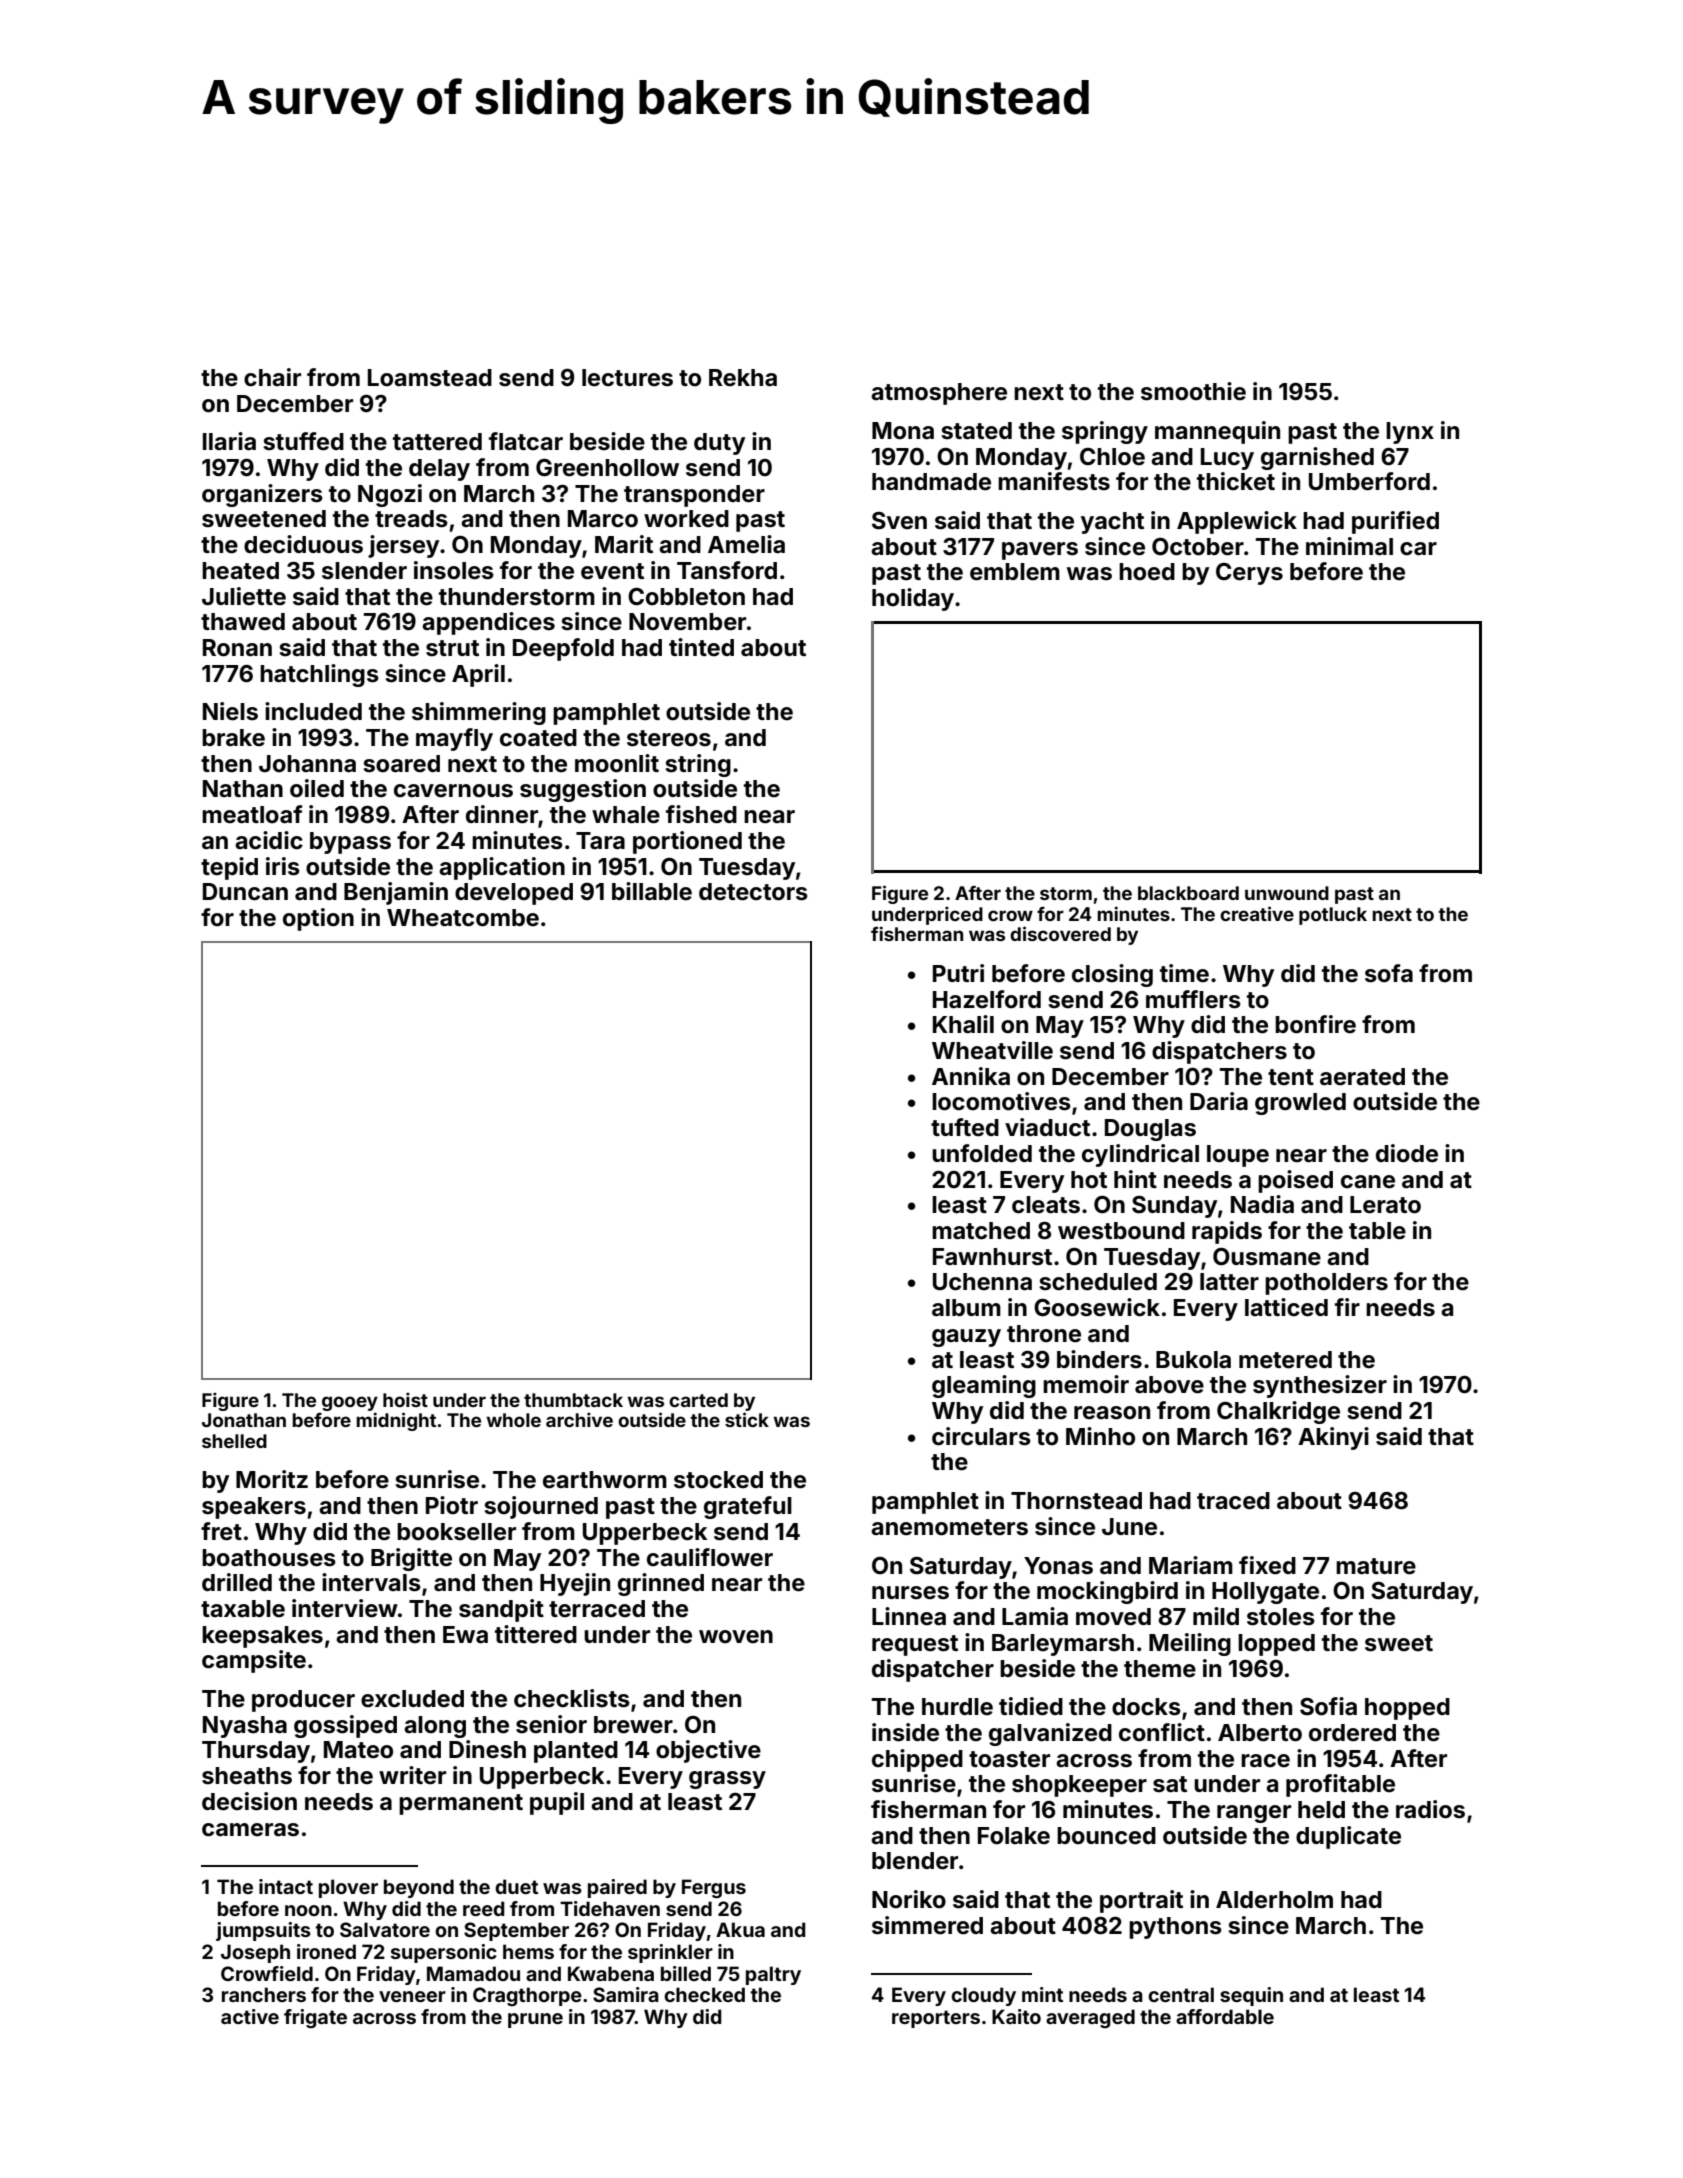 The width and height of the screenshot is (1683, 2178). I want to click on thawed, so click(243, 622).
